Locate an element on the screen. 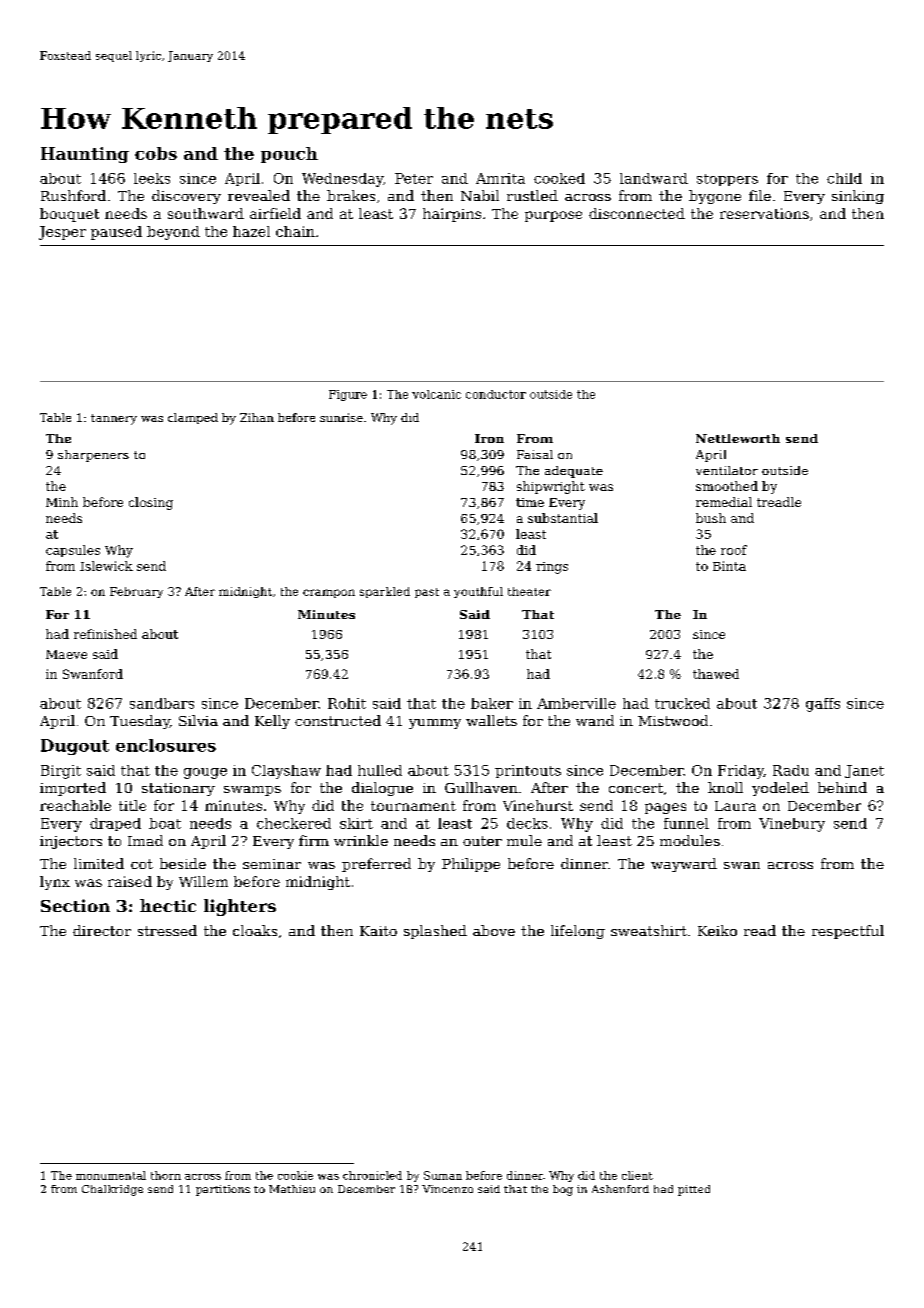 The height and width of the screenshot is (1308, 924). clamped is located at coordinates (193, 418).
